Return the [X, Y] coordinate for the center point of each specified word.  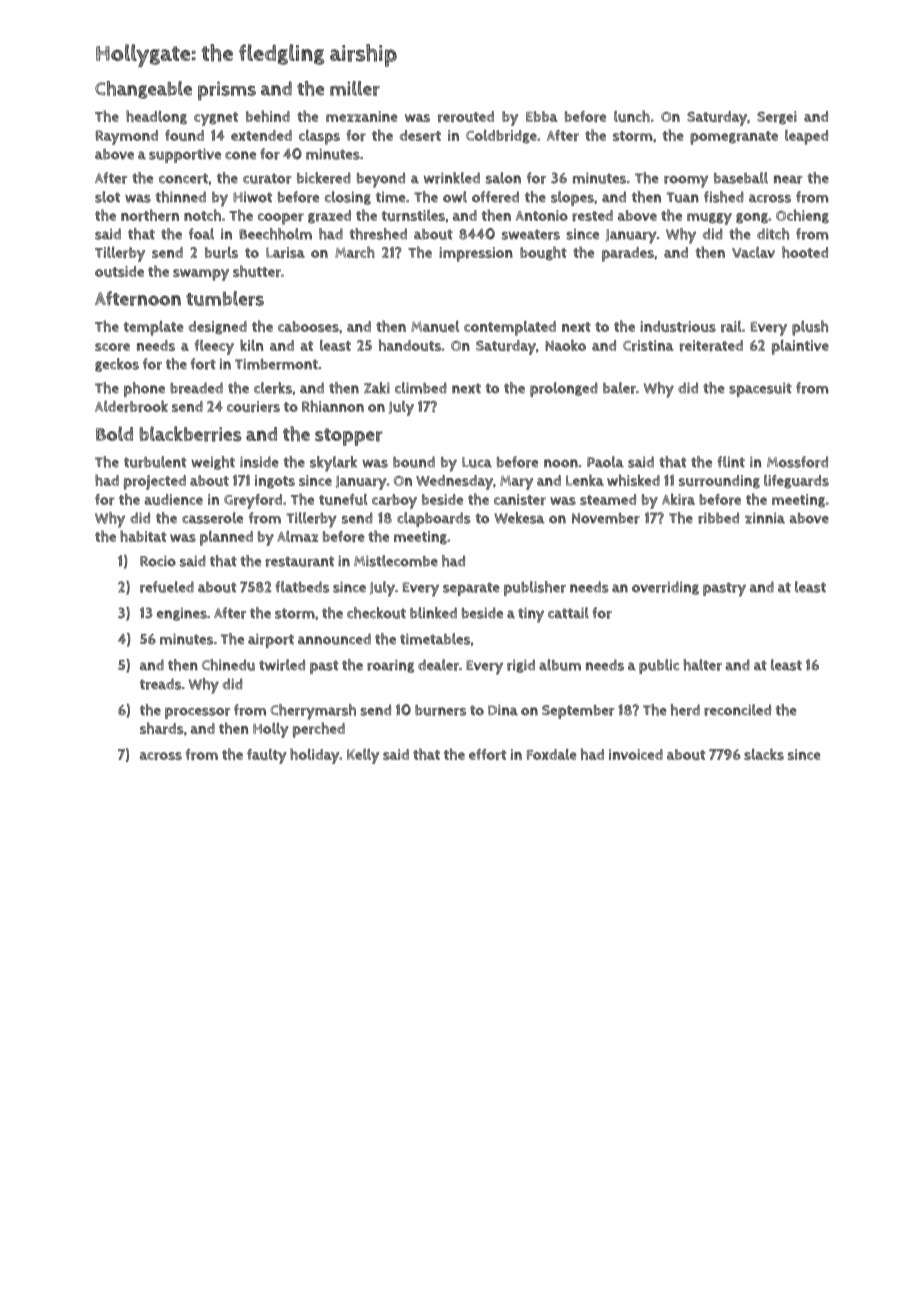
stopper [349, 437]
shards [162, 728]
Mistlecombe [396, 561]
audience [173, 499]
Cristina [648, 346]
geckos [117, 365]
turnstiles [413, 215]
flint [731, 462]
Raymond [127, 137]
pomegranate [734, 138]
